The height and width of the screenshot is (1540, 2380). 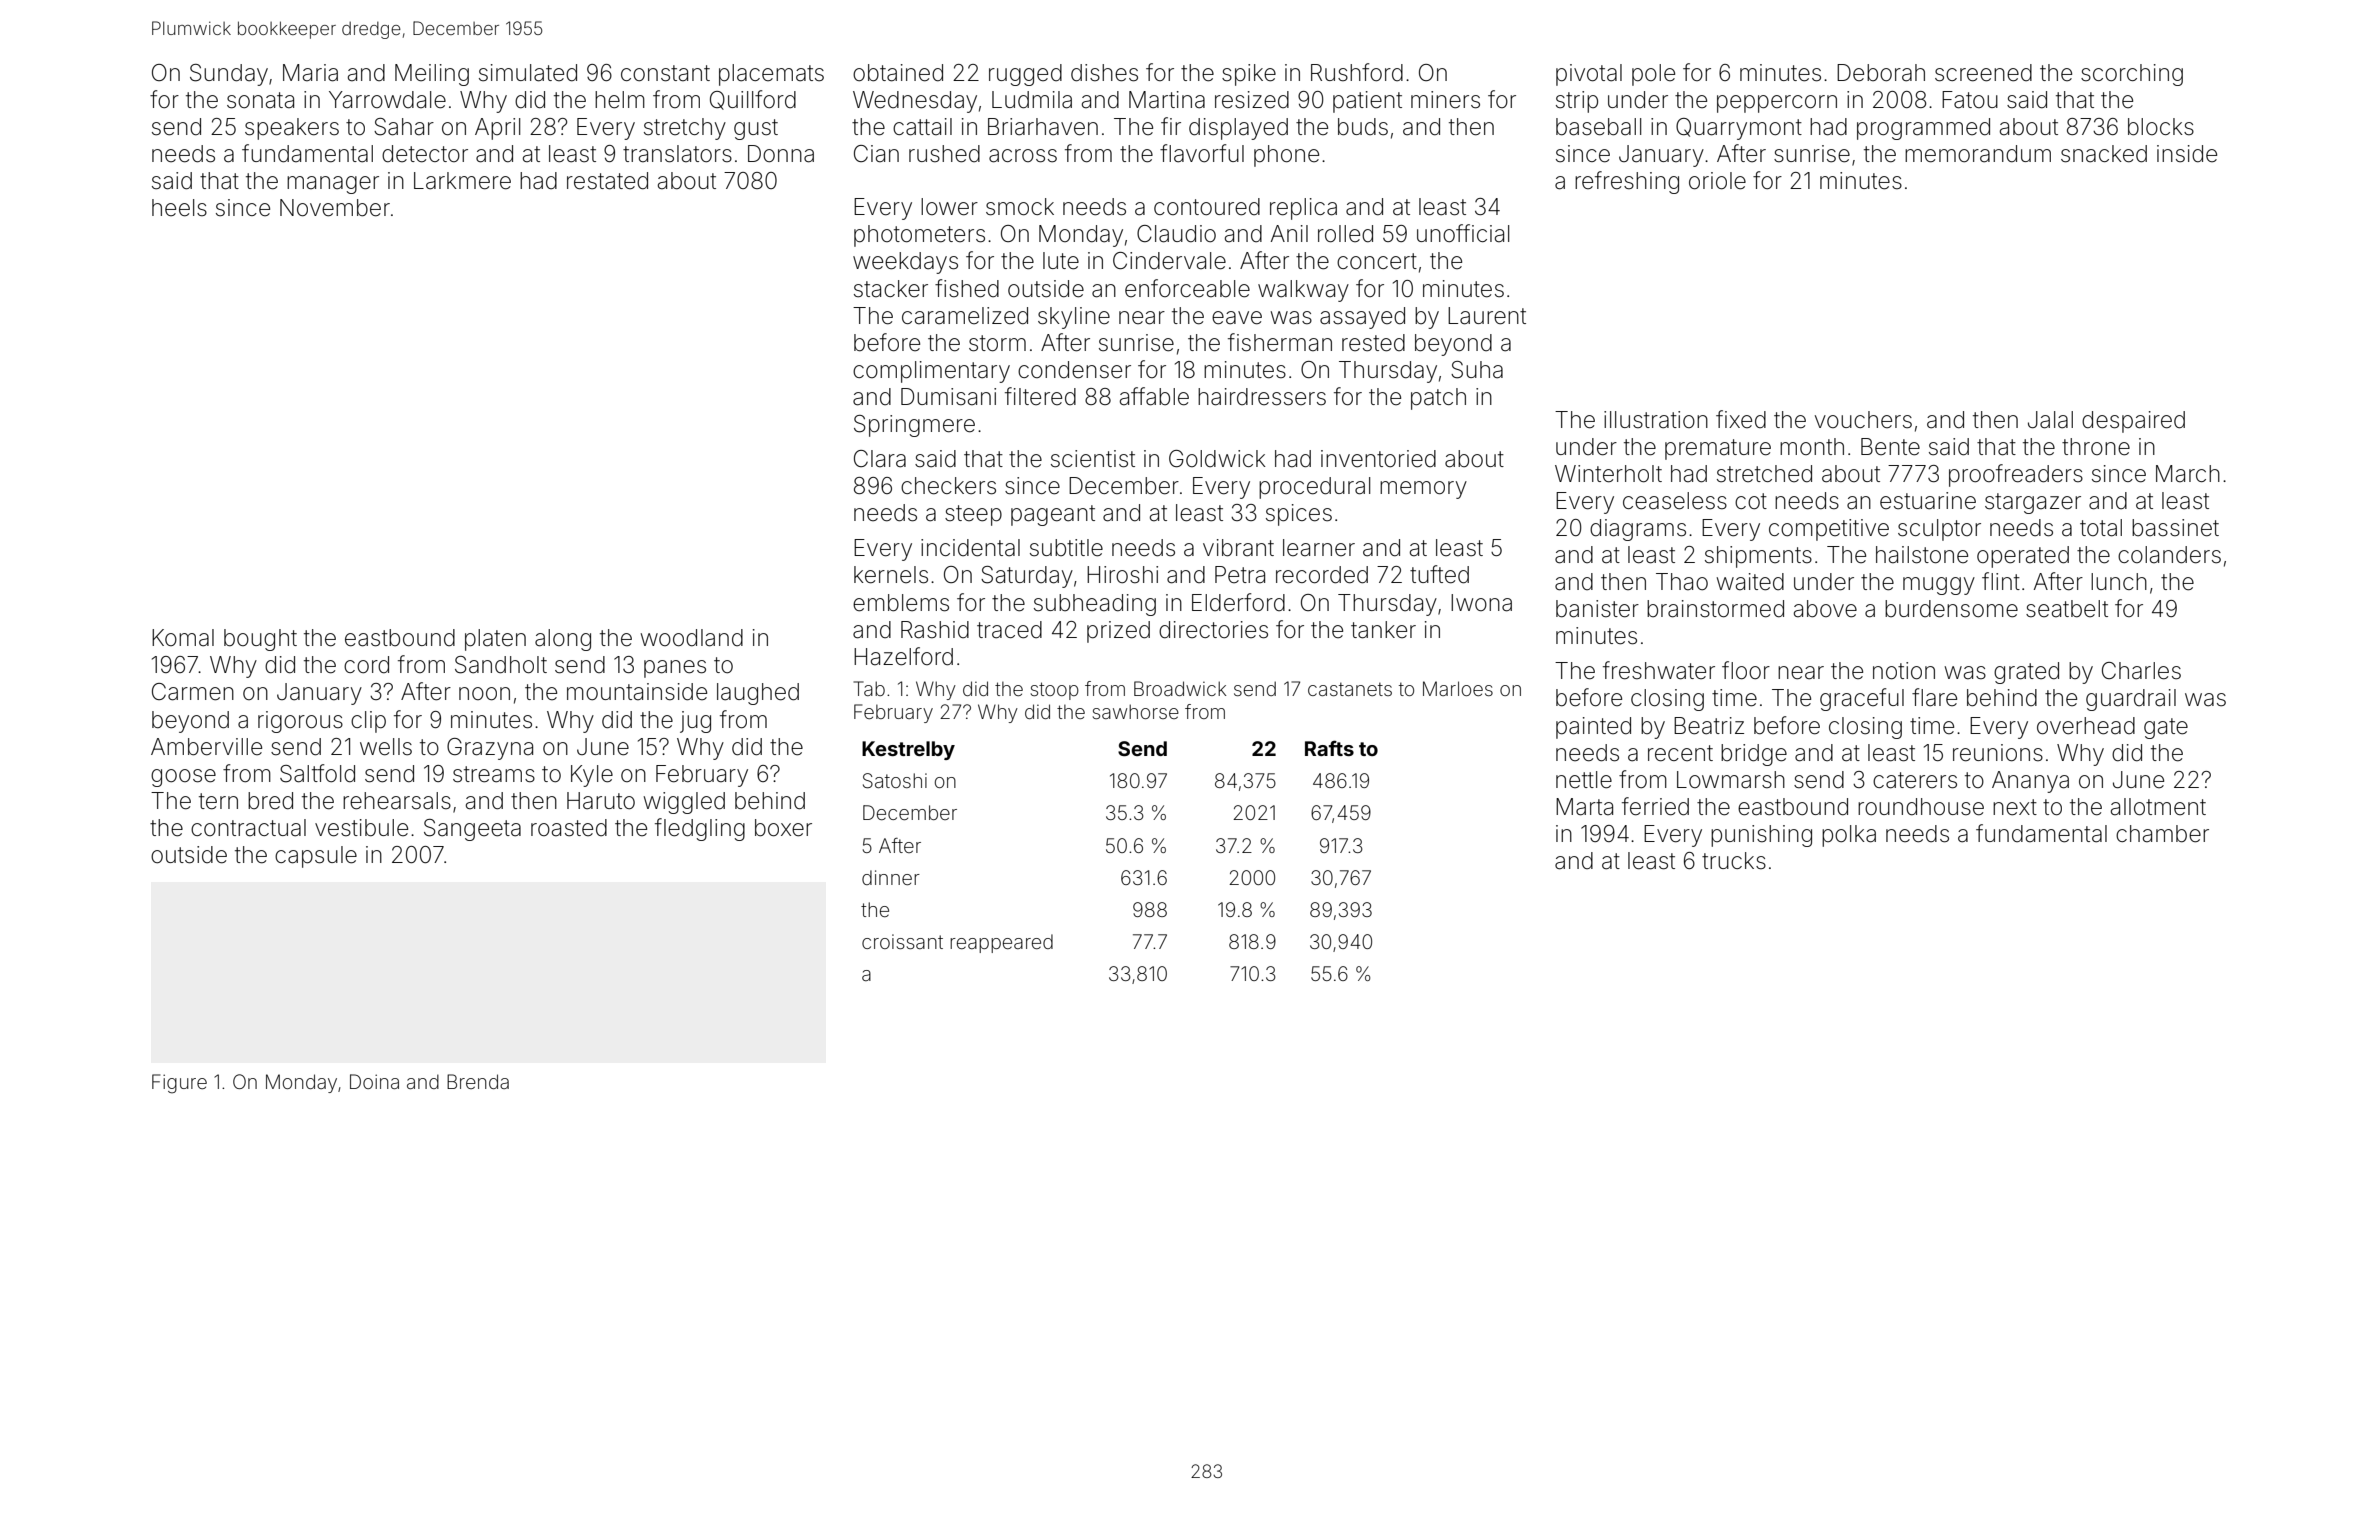 What do you see at coordinates (206, 747) in the screenshot?
I see `Amberville` at bounding box center [206, 747].
